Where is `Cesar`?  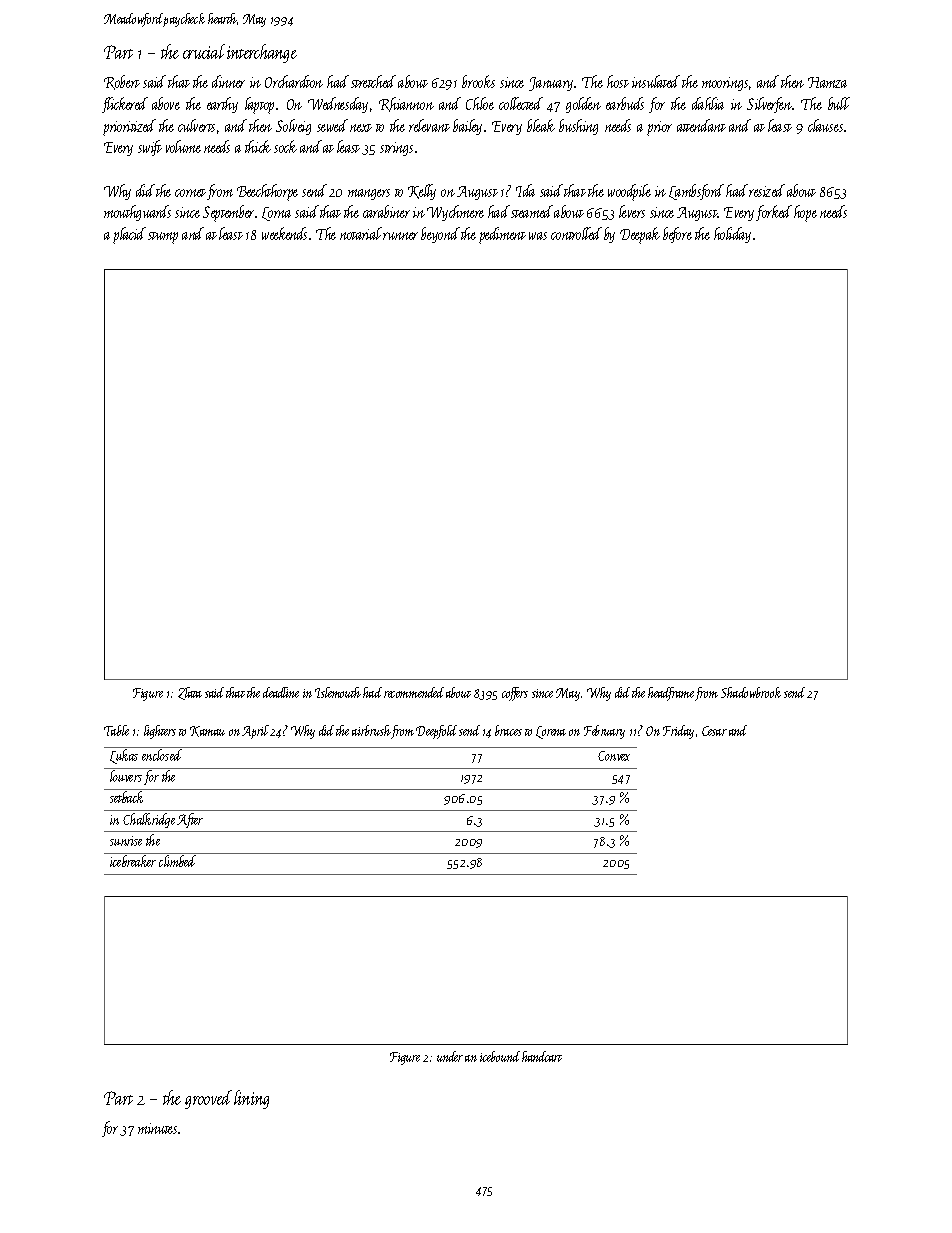
Cesar is located at coordinates (714, 731).
